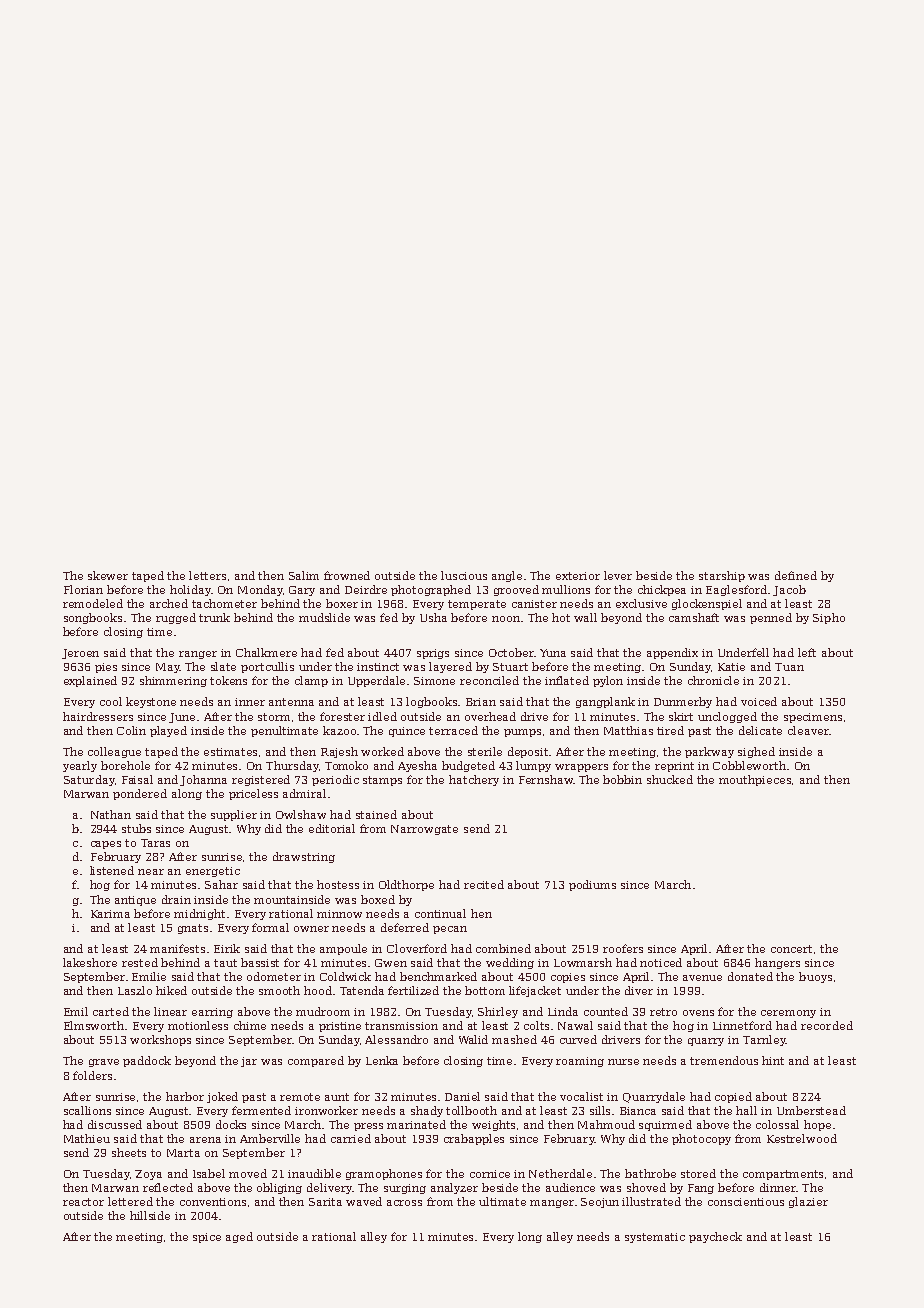 The height and width of the screenshot is (1308, 924). Describe the element at coordinates (198, 1025) in the screenshot. I see `motionless` at that location.
